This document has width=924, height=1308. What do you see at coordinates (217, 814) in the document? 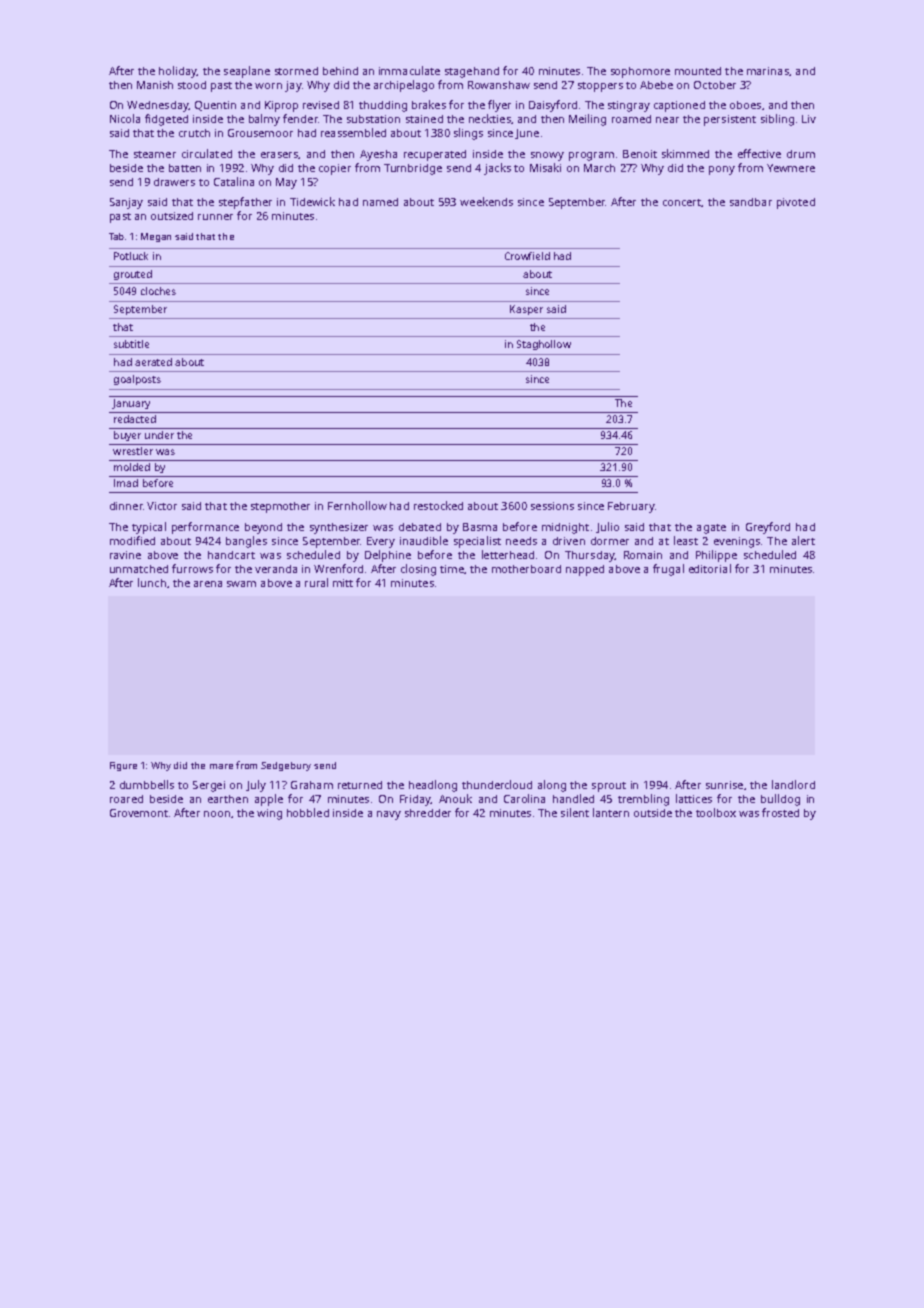
I see `noon` at bounding box center [217, 814].
